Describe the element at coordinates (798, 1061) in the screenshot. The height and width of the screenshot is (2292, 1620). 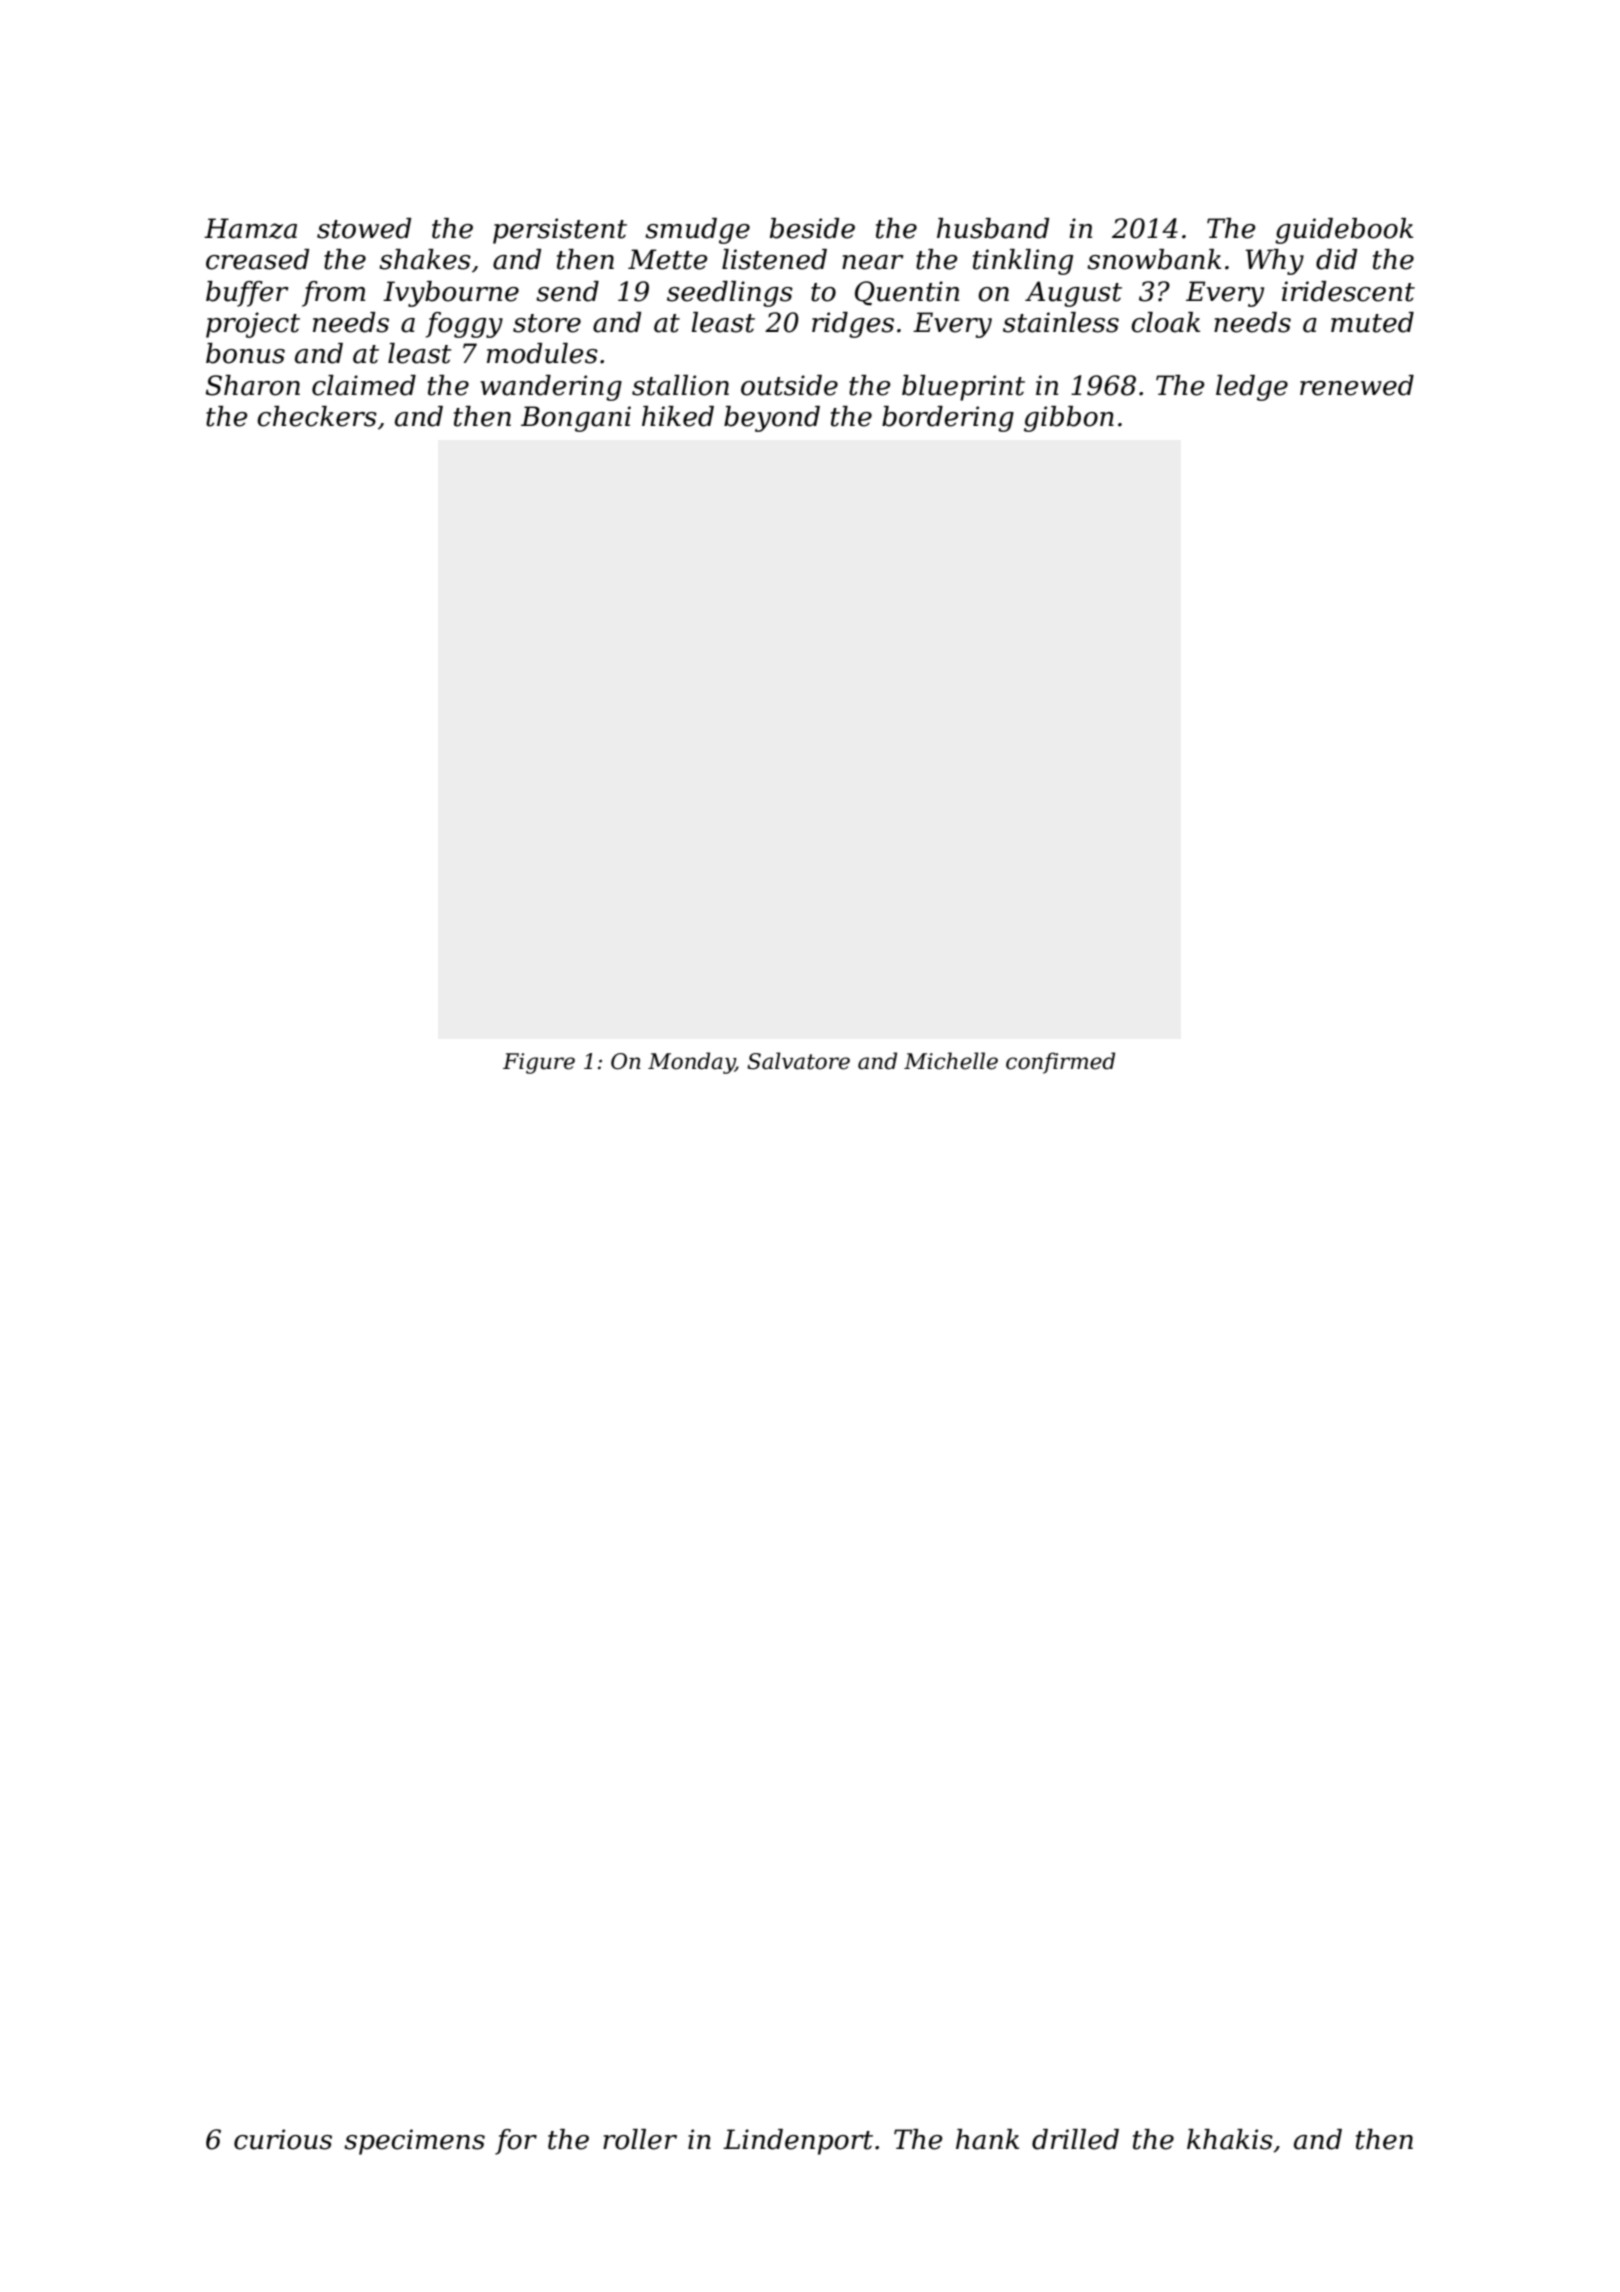
I see `Salvatore` at that location.
